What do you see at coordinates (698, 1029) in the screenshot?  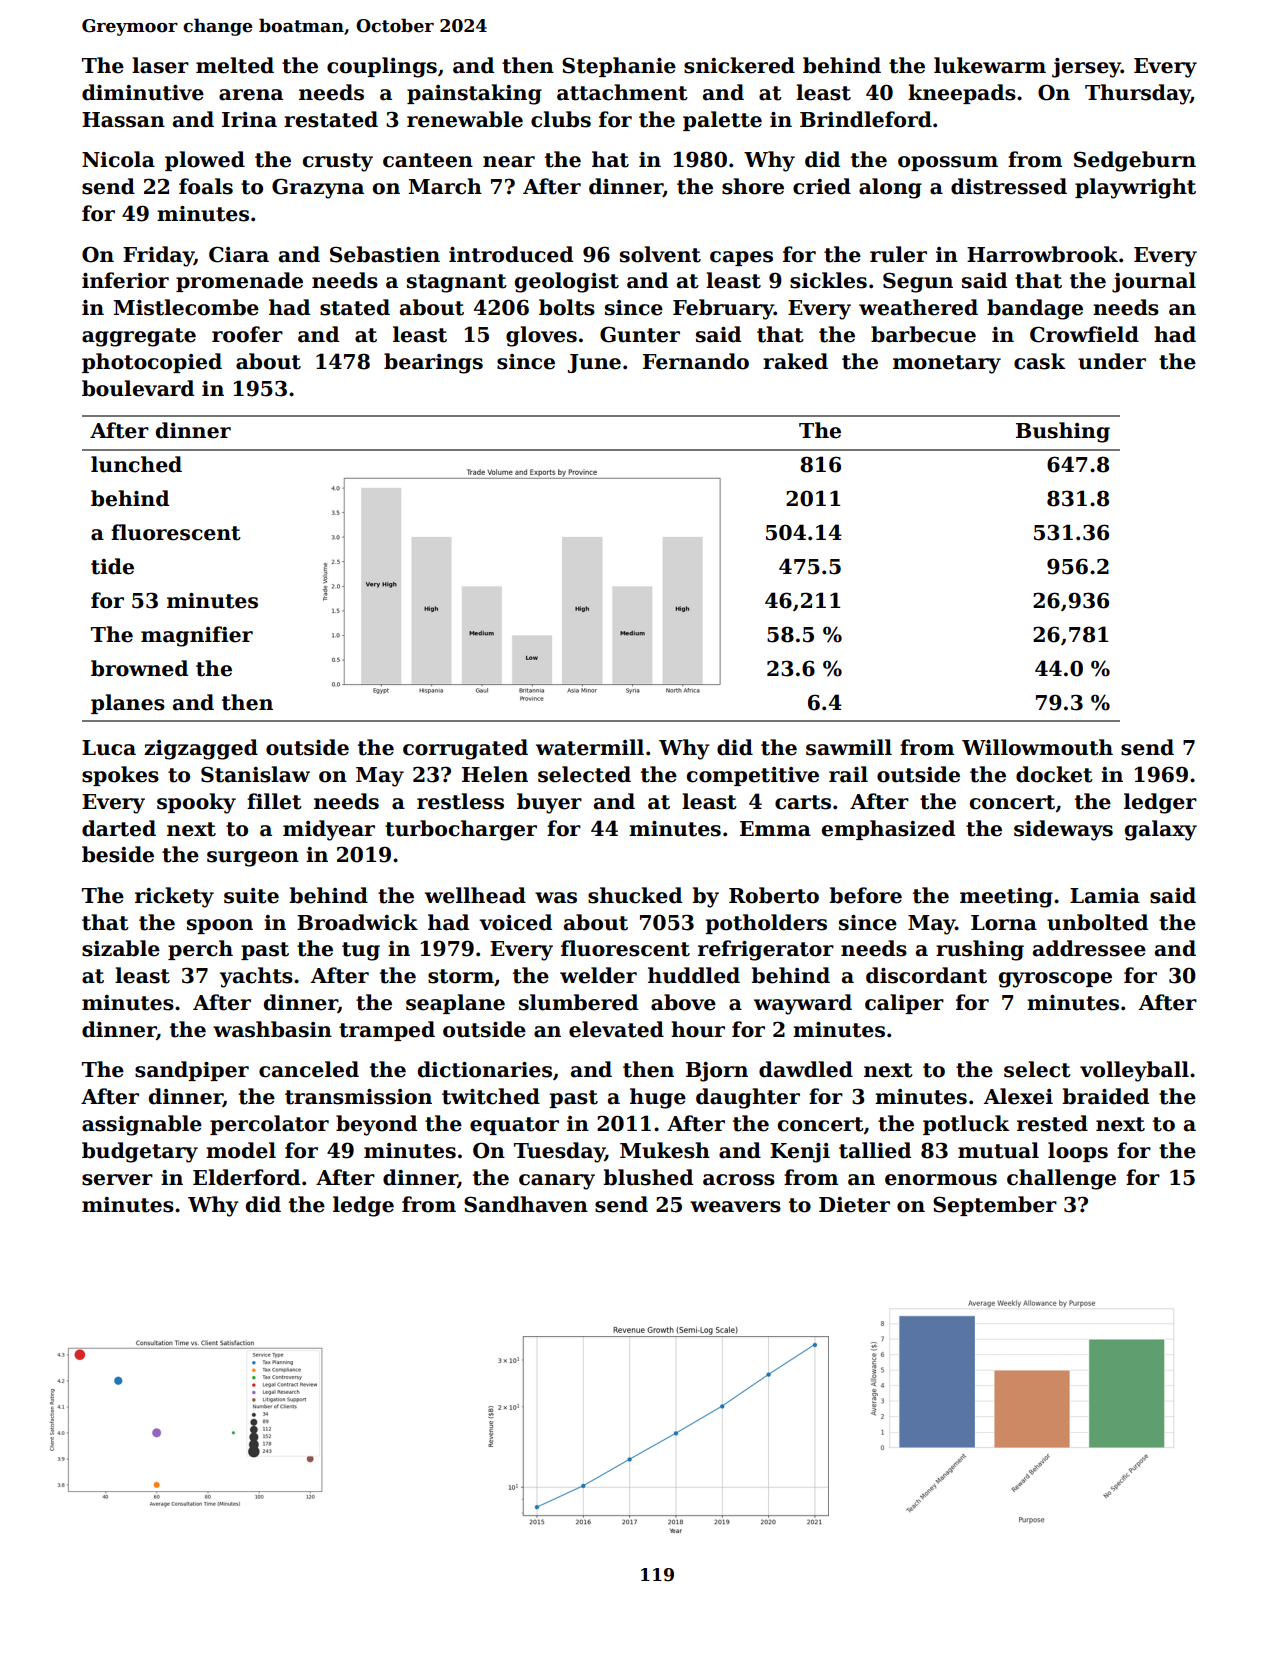 I see `hour` at bounding box center [698, 1029].
